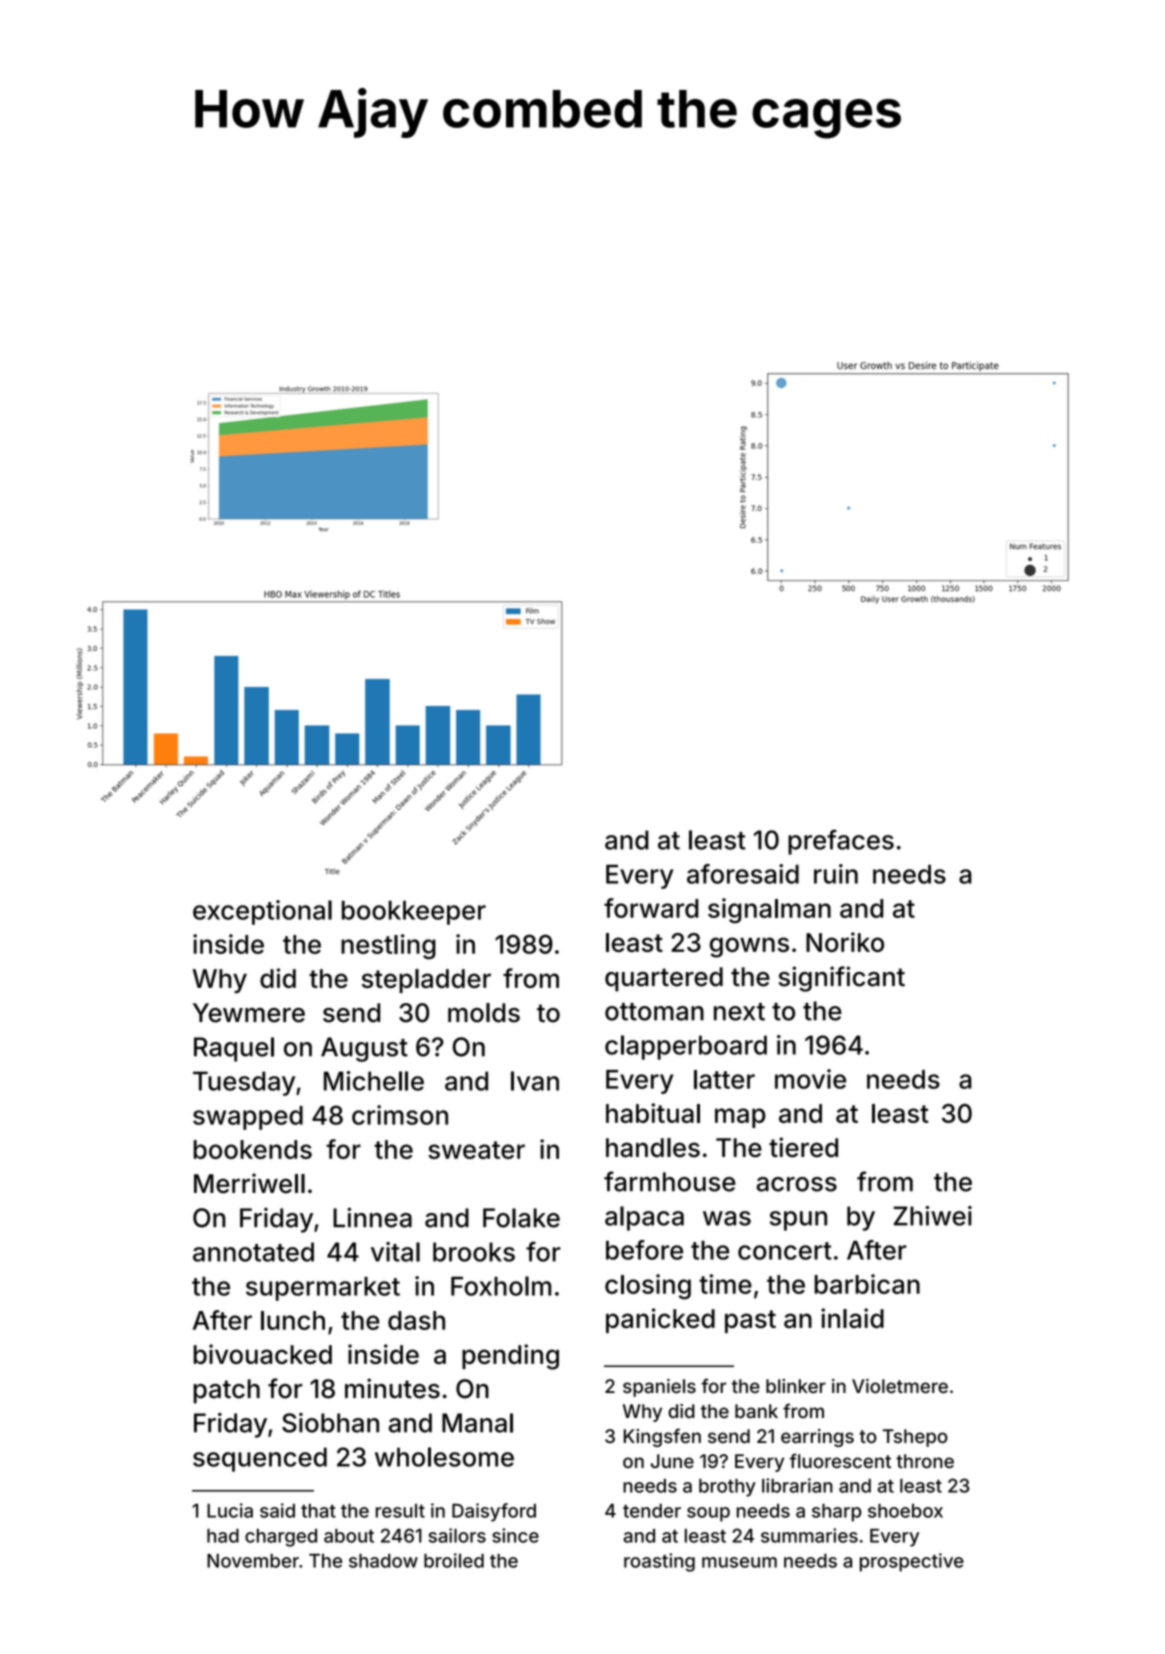 Image resolution: width=1165 pixels, height=1654 pixels. I want to click on Lucia, so click(230, 1510).
